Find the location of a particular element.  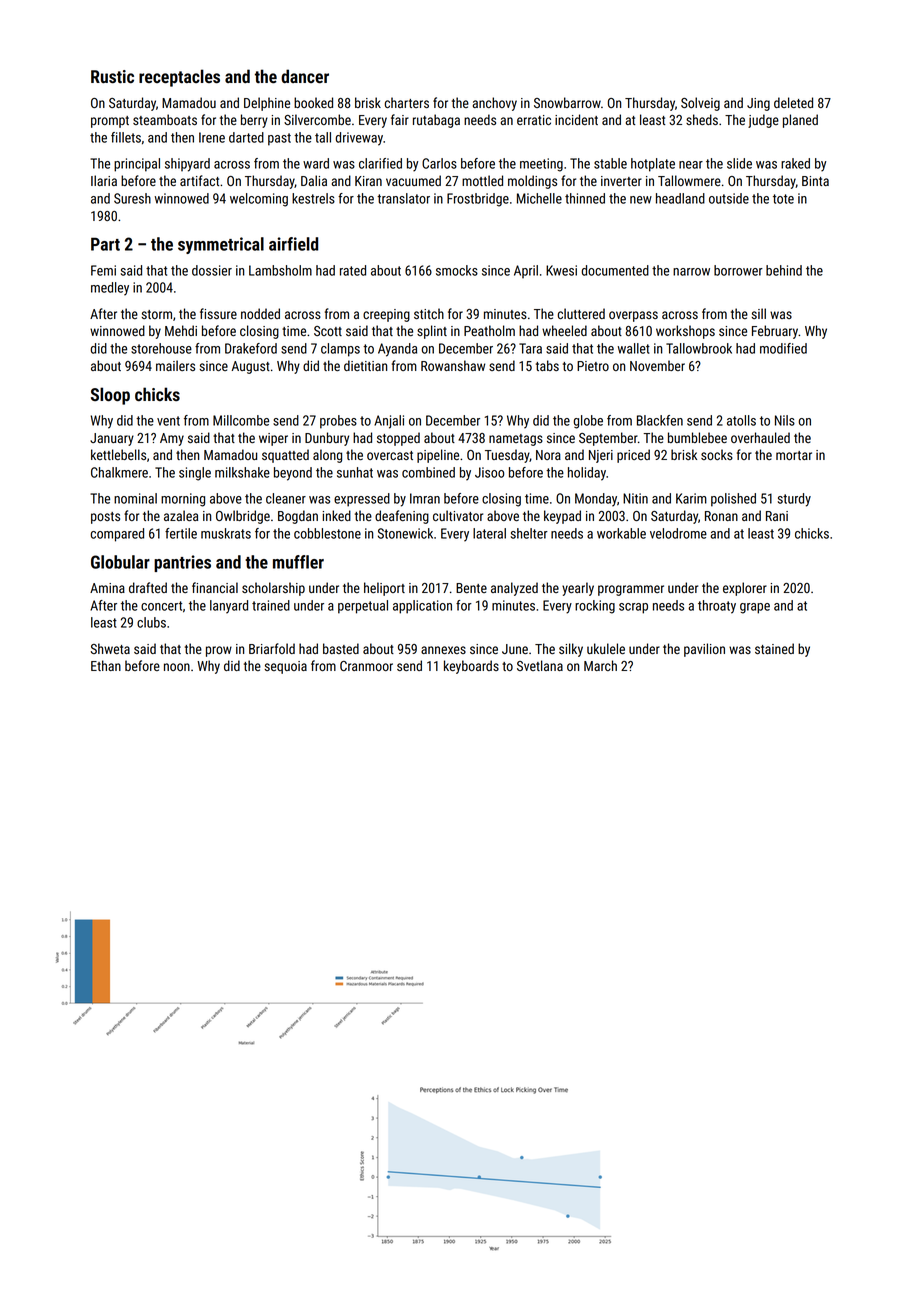

sturdy is located at coordinates (794, 500).
